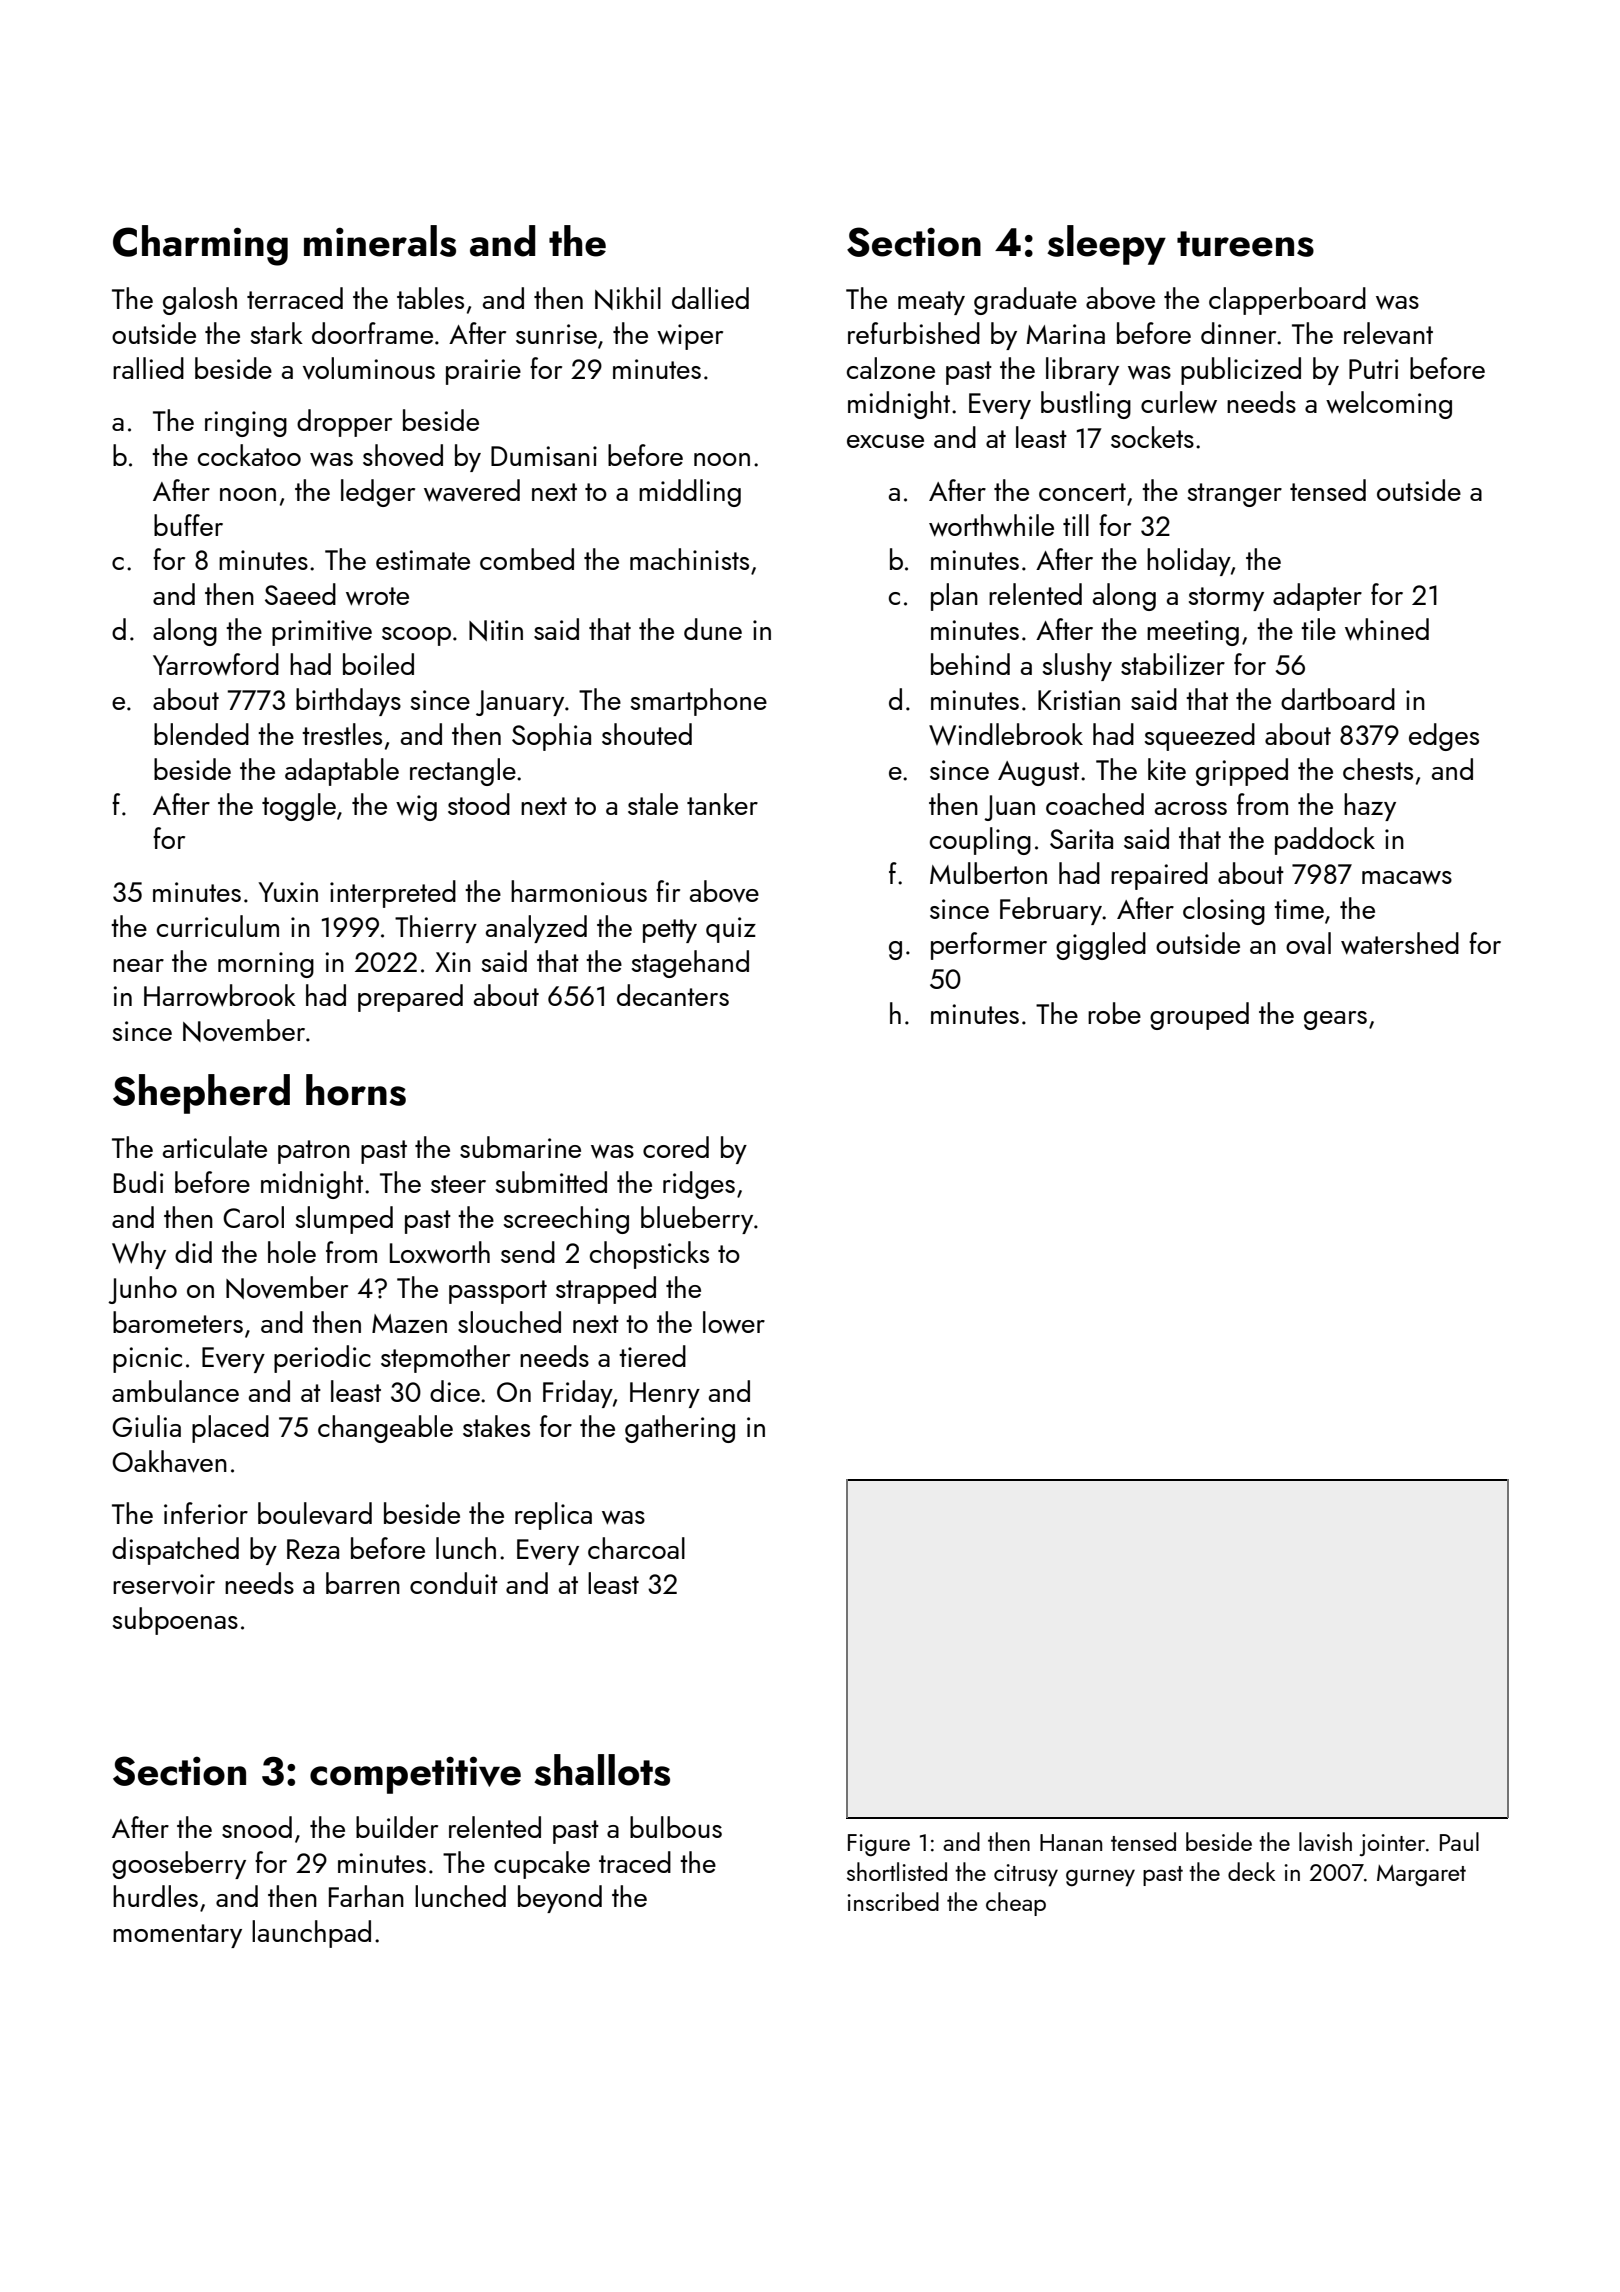 The width and height of the screenshot is (1620, 2292). What do you see at coordinates (483, 372) in the screenshot?
I see `prairie` at bounding box center [483, 372].
